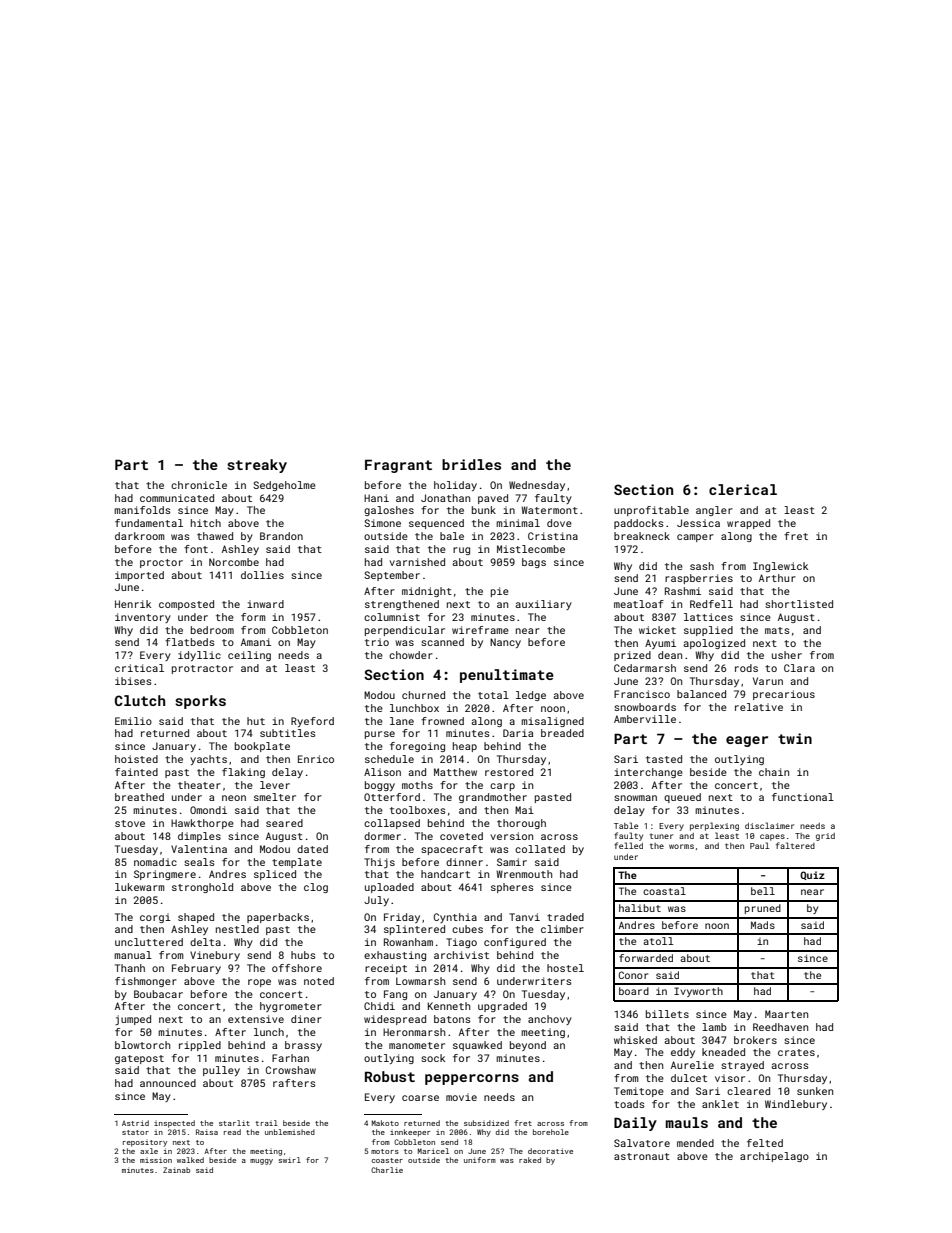 The image size is (952, 1233). Describe the element at coordinates (427, 592) in the page. I see `midnight` at that location.
